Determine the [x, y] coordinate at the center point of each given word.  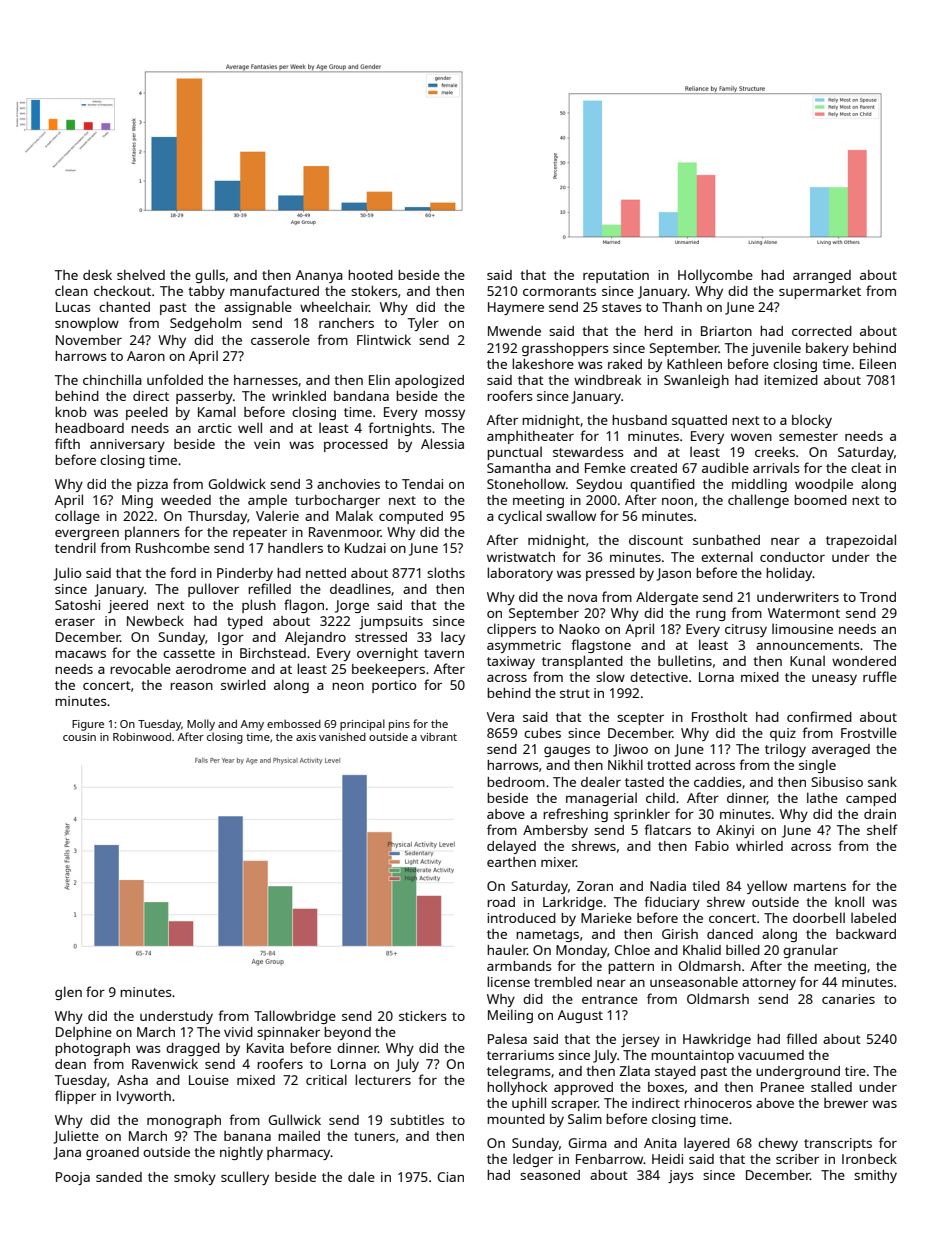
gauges [567, 752]
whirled [759, 845]
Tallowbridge [295, 1017]
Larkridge [573, 903]
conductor [792, 557]
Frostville [869, 732]
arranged [822, 276]
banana [247, 1136]
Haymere [516, 308]
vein [267, 444]
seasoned [550, 1175]
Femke [605, 467]
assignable [258, 308]
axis [306, 737]
